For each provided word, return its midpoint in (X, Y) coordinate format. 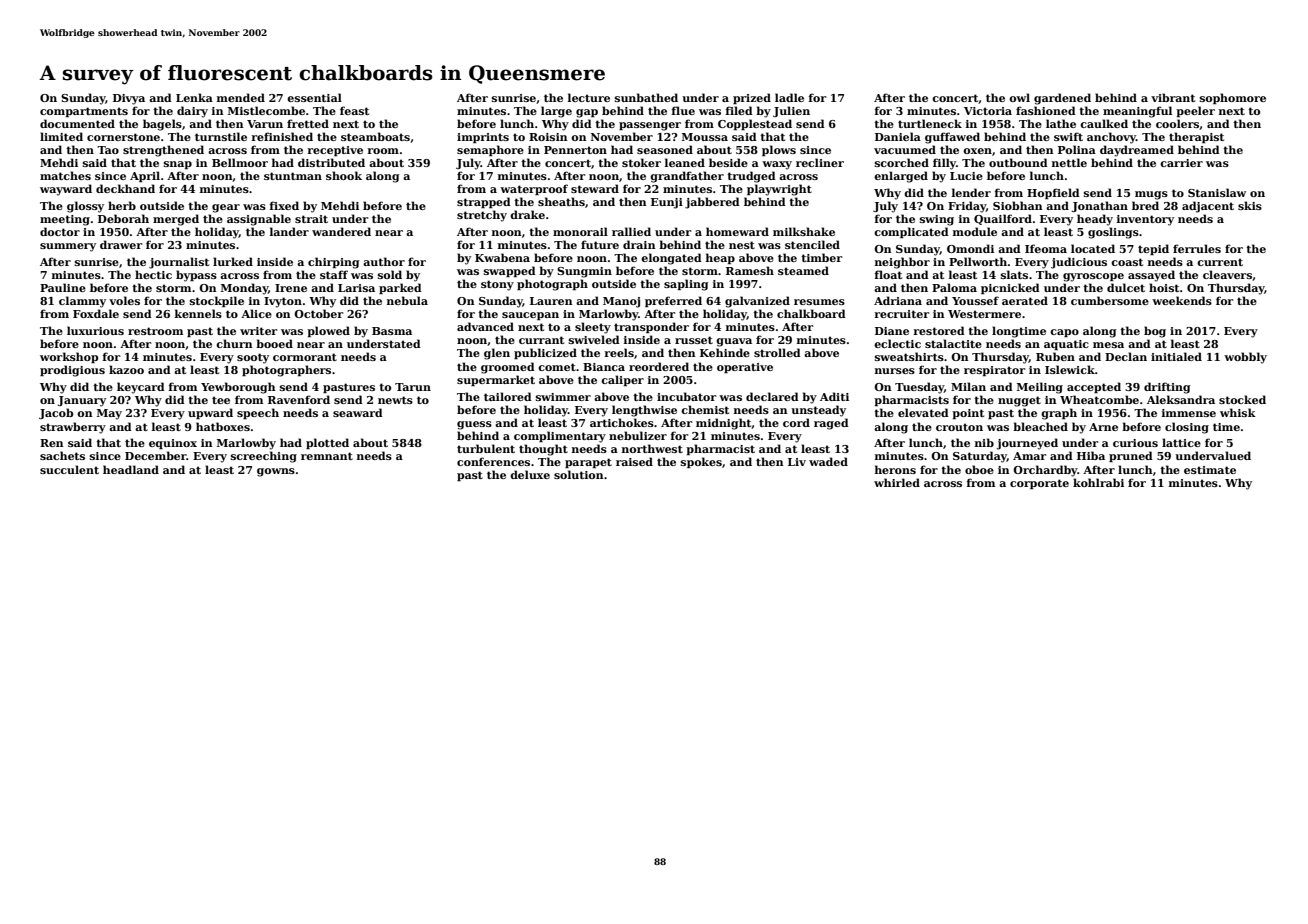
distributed (331, 162)
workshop (69, 357)
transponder (651, 327)
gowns (276, 472)
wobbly (1245, 358)
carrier (1181, 163)
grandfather (687, 177)
